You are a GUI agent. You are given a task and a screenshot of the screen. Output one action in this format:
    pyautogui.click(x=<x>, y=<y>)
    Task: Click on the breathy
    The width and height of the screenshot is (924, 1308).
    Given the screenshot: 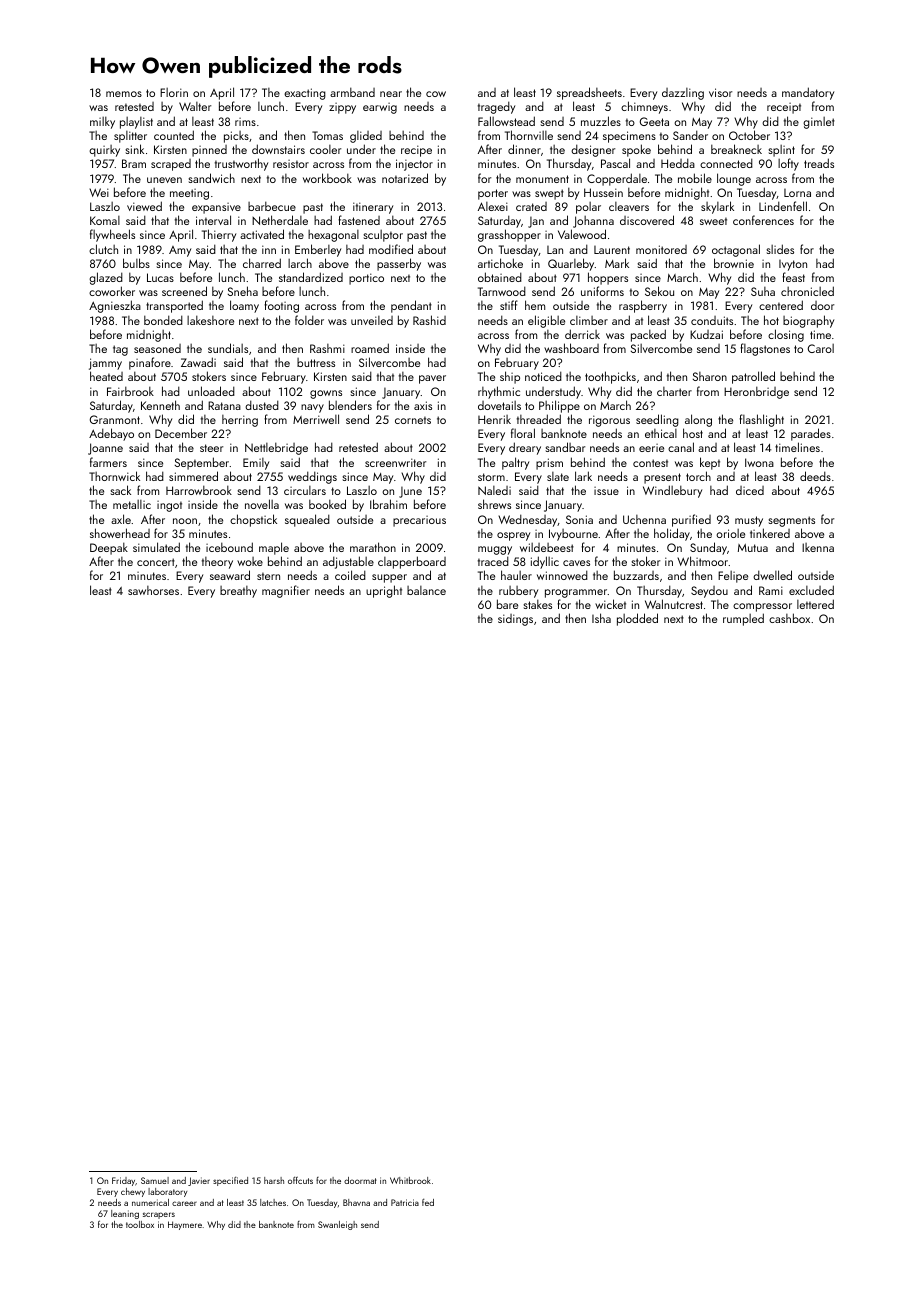 What is the action you would take?
    pyautogui.click(x=238, y=592)
